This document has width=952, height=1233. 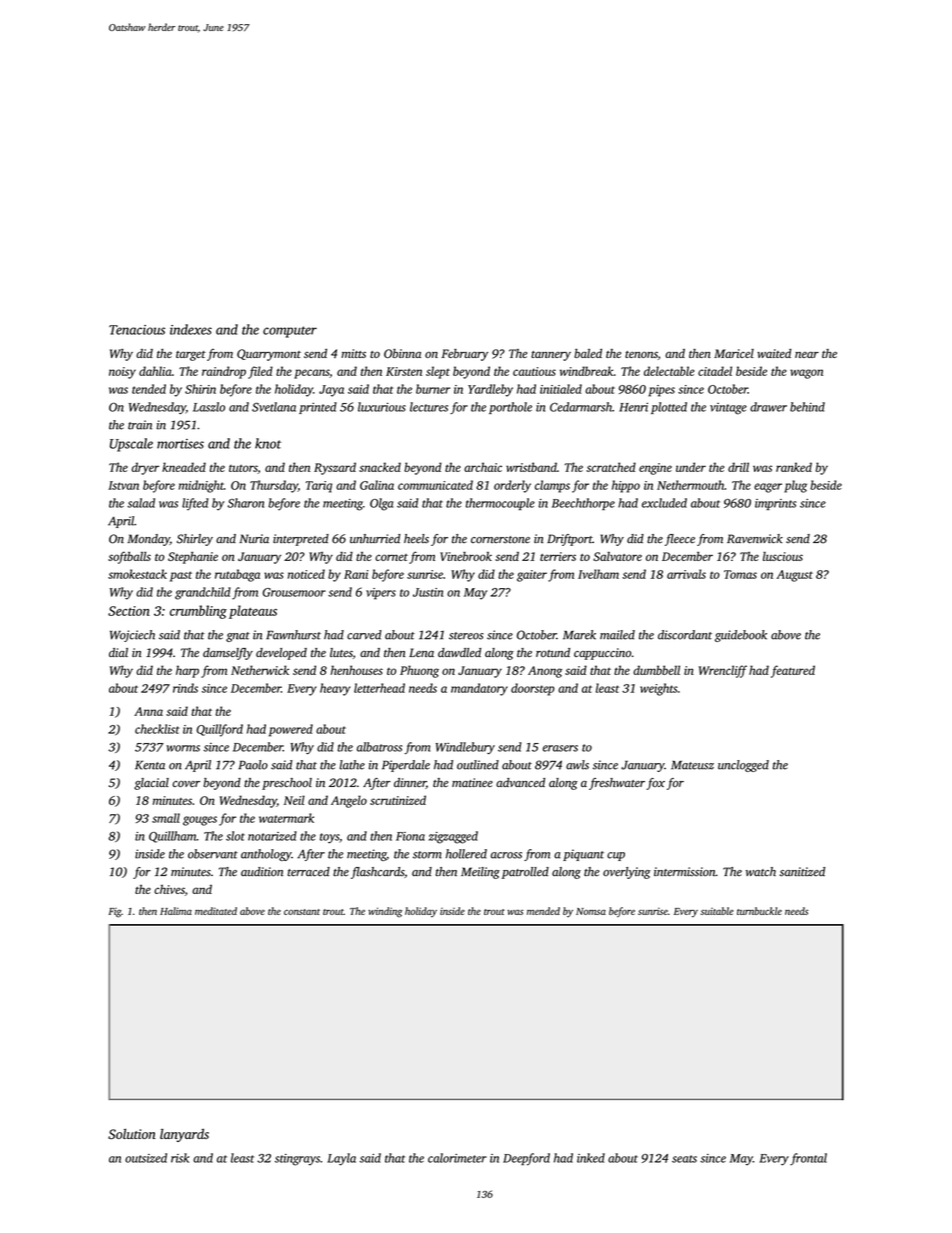 I want to click on watermark, so click(x=286, y=818).
